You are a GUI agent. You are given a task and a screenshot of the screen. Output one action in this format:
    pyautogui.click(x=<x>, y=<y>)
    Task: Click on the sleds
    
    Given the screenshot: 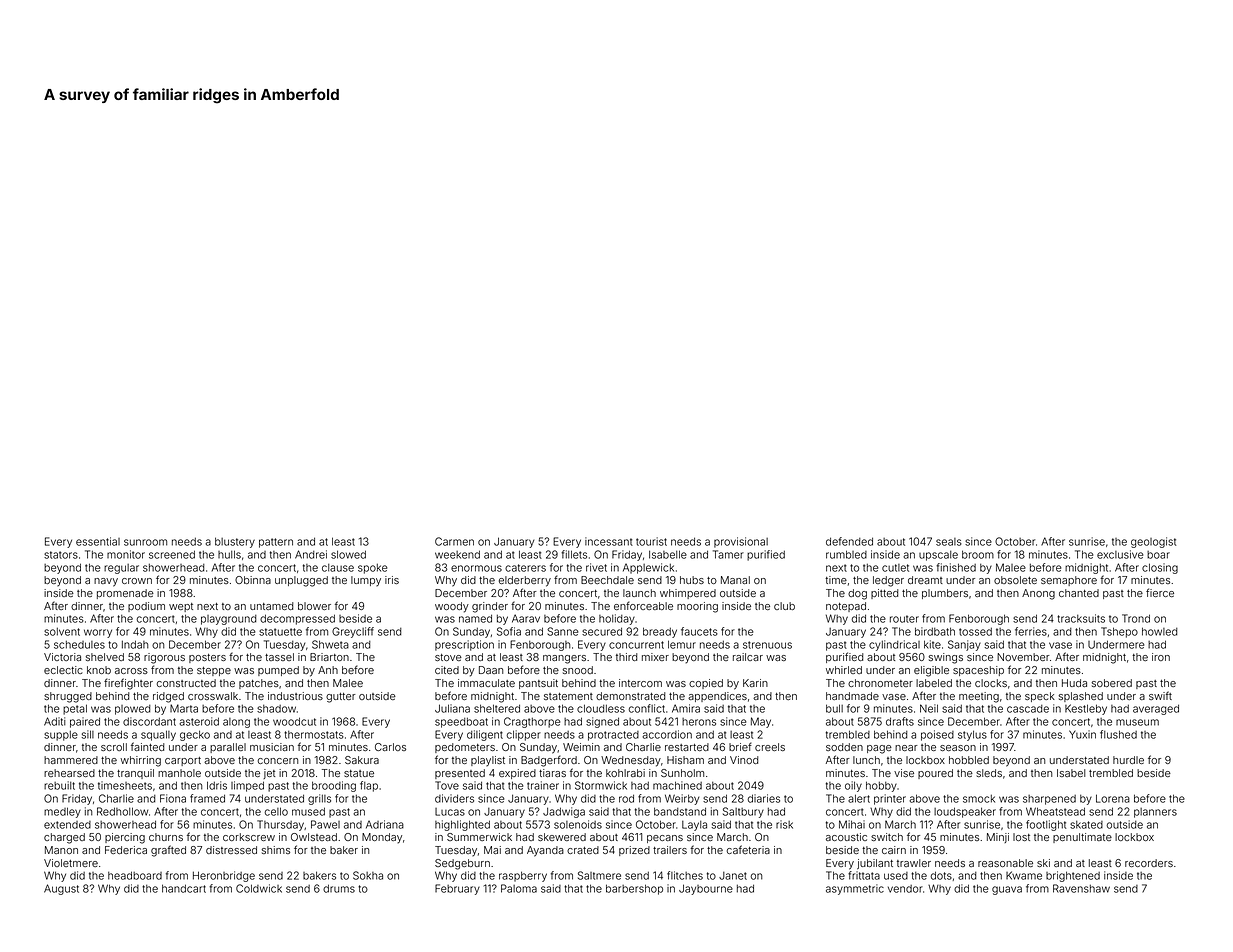 What is the action you would take?
    pyautogui.click(x=989, y=773)
